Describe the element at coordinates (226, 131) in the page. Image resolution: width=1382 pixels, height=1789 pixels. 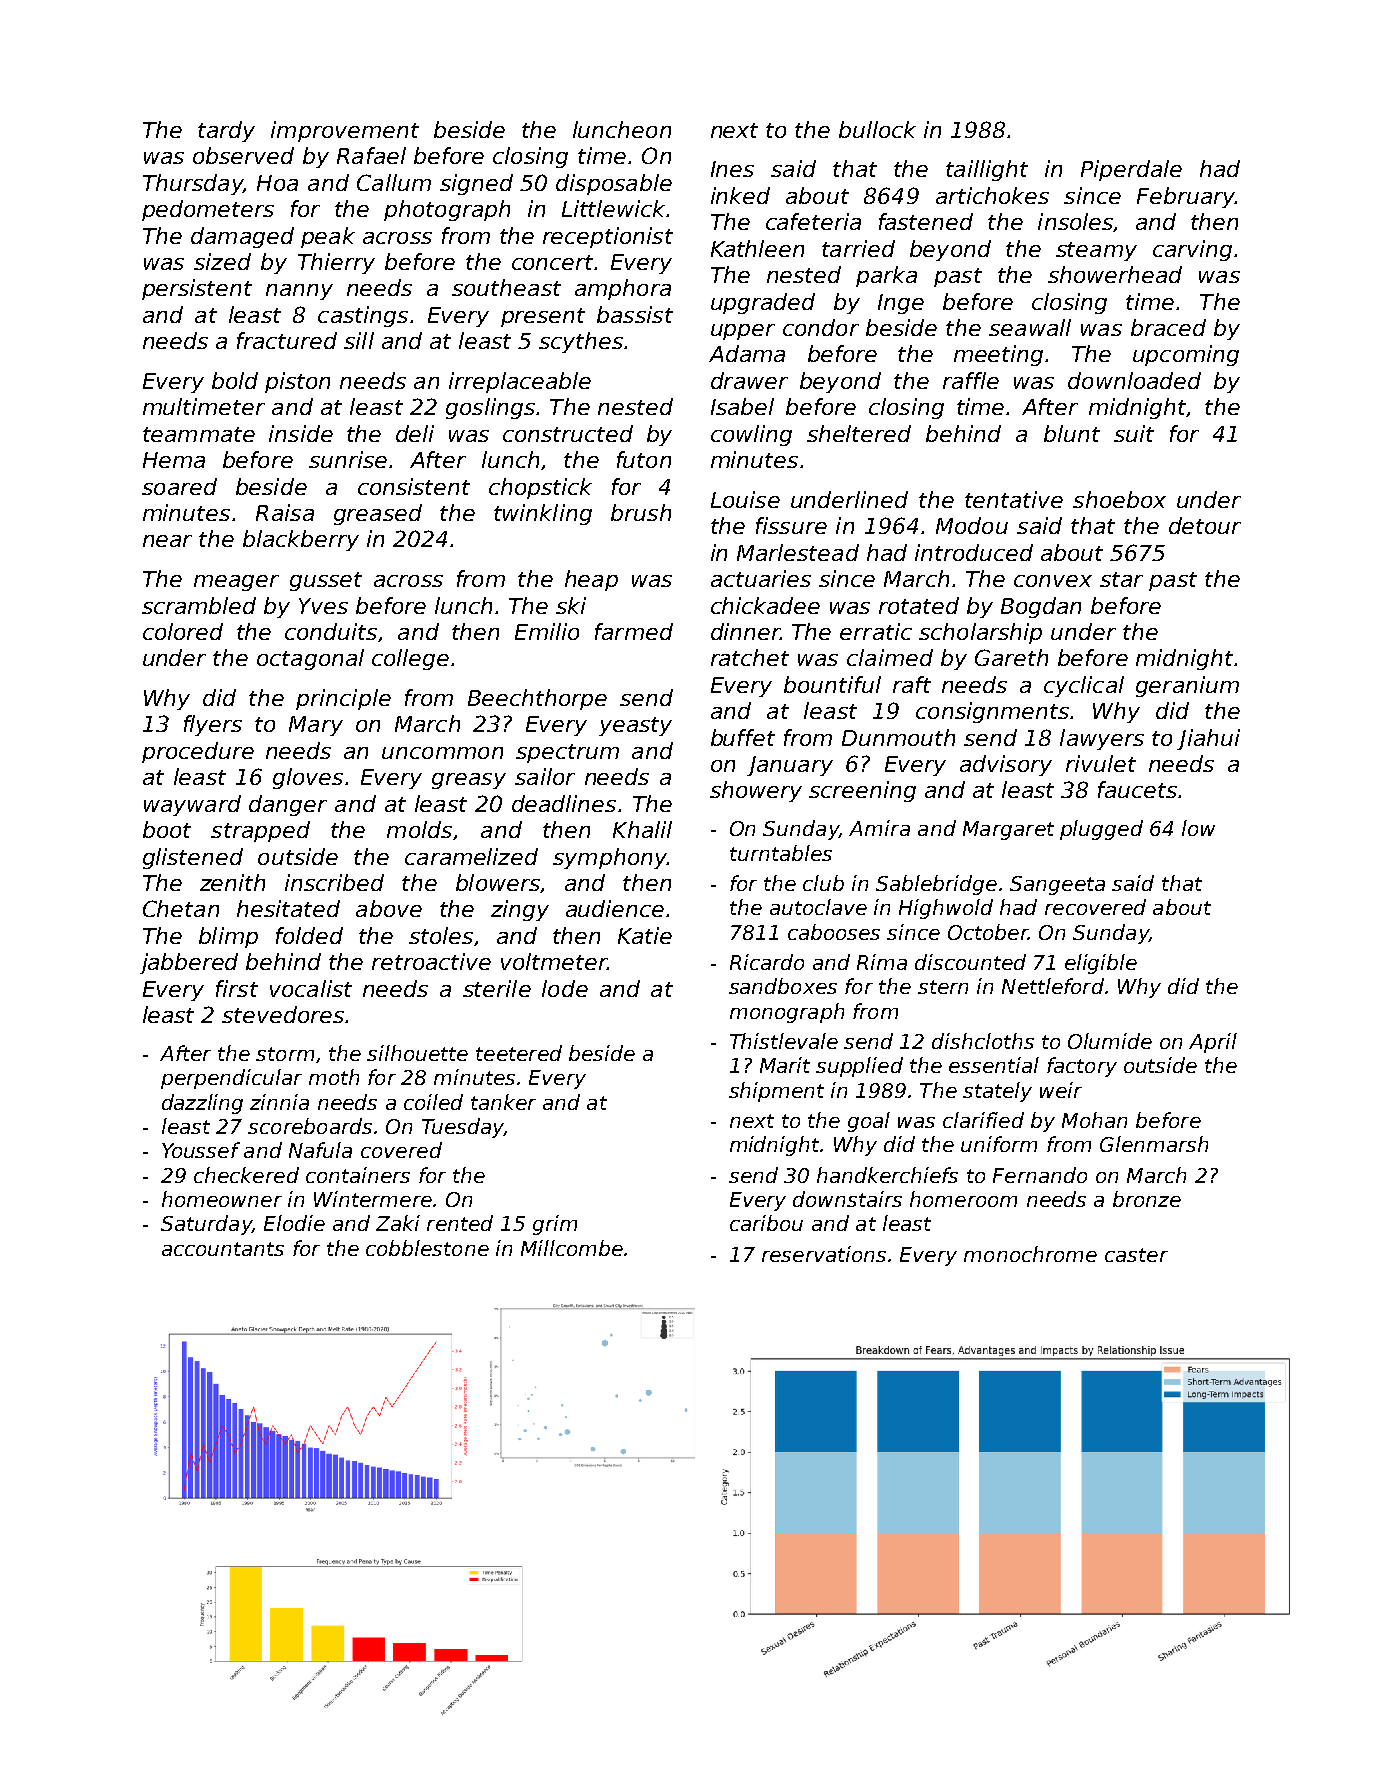
I see `tardy` at that location.
